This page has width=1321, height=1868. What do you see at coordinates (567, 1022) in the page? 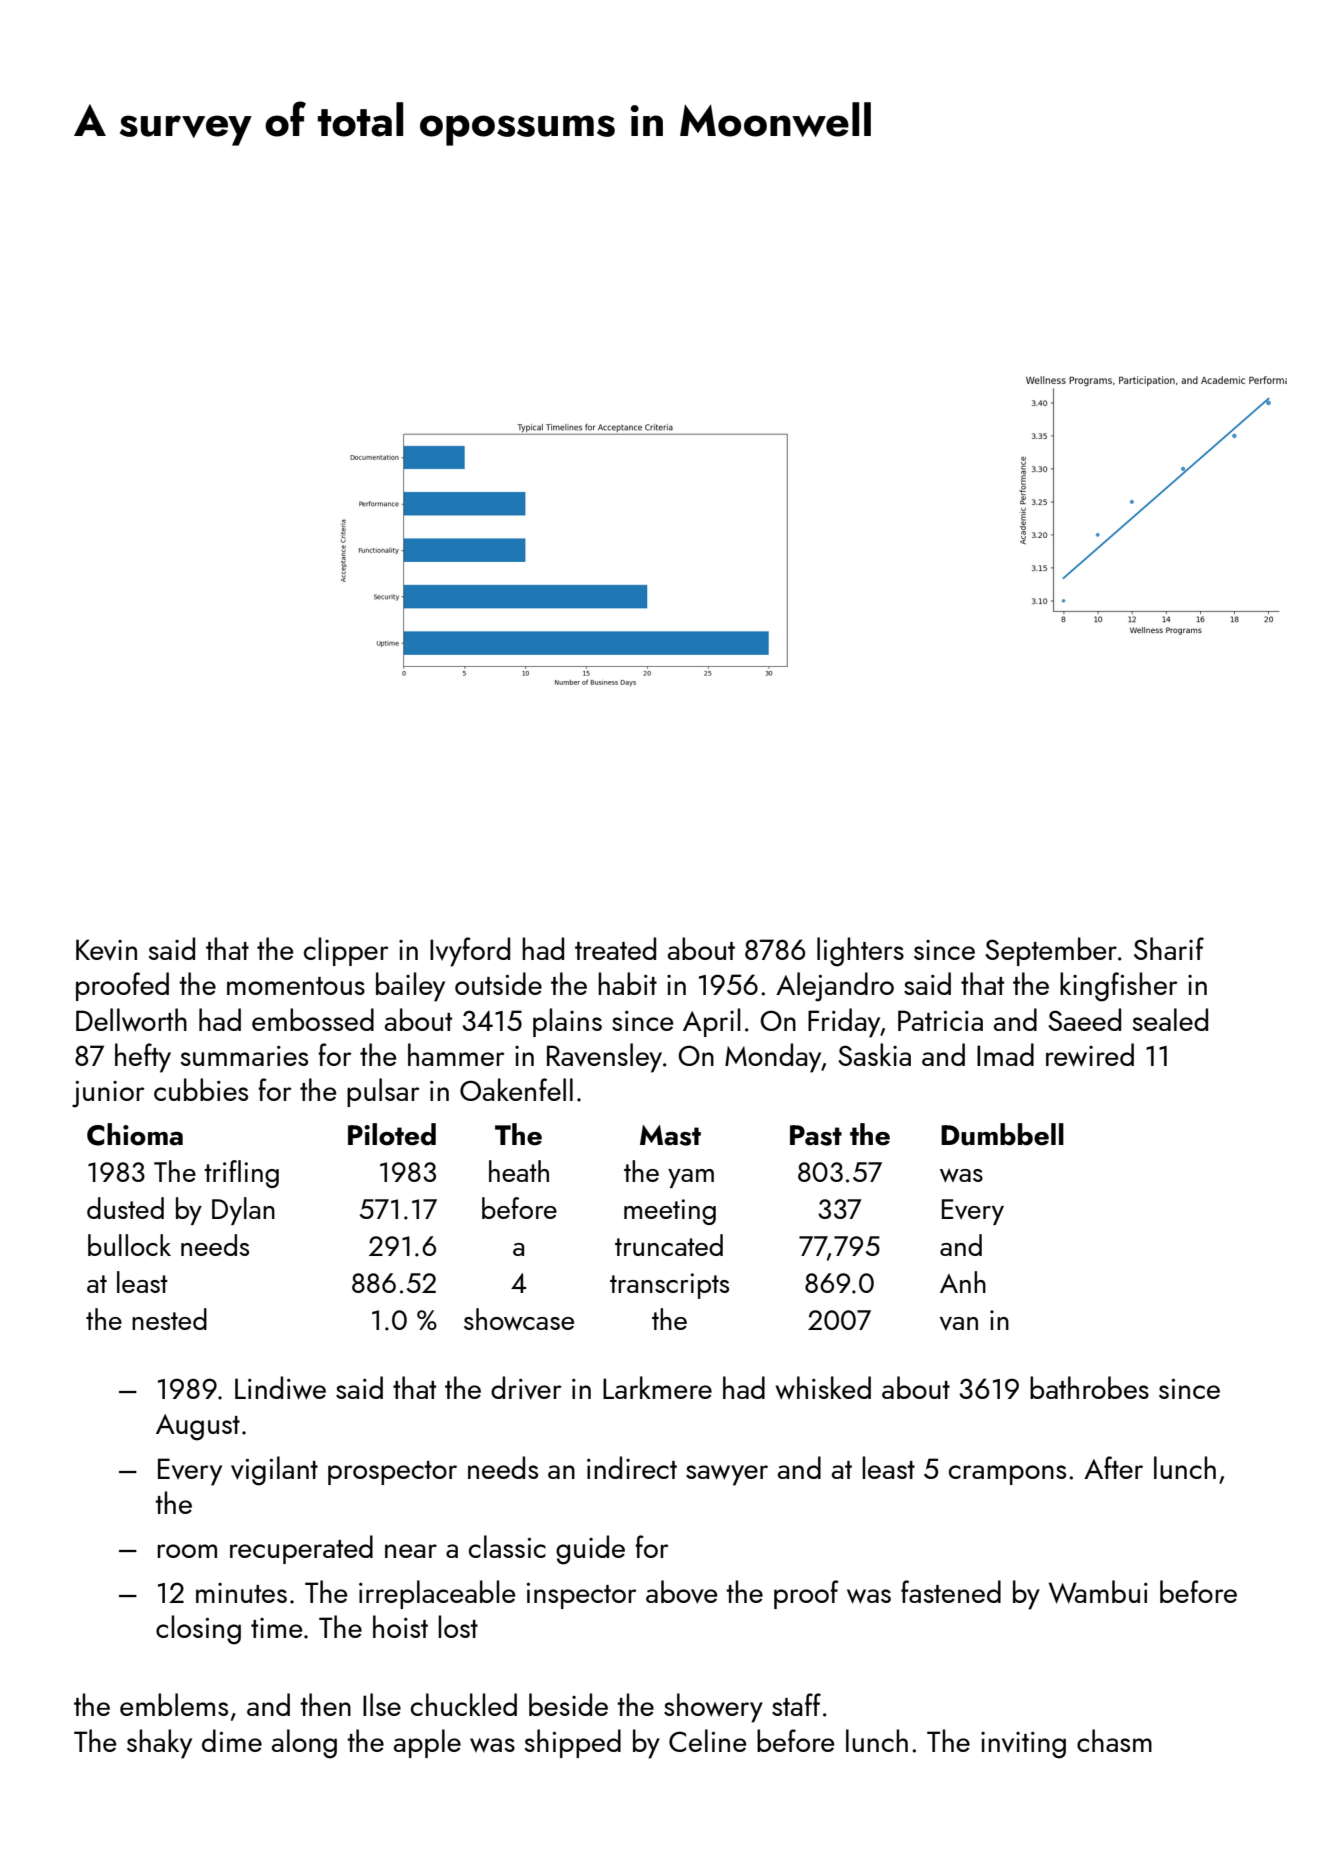
I see `plains` at bounding box center [567, 1022].
